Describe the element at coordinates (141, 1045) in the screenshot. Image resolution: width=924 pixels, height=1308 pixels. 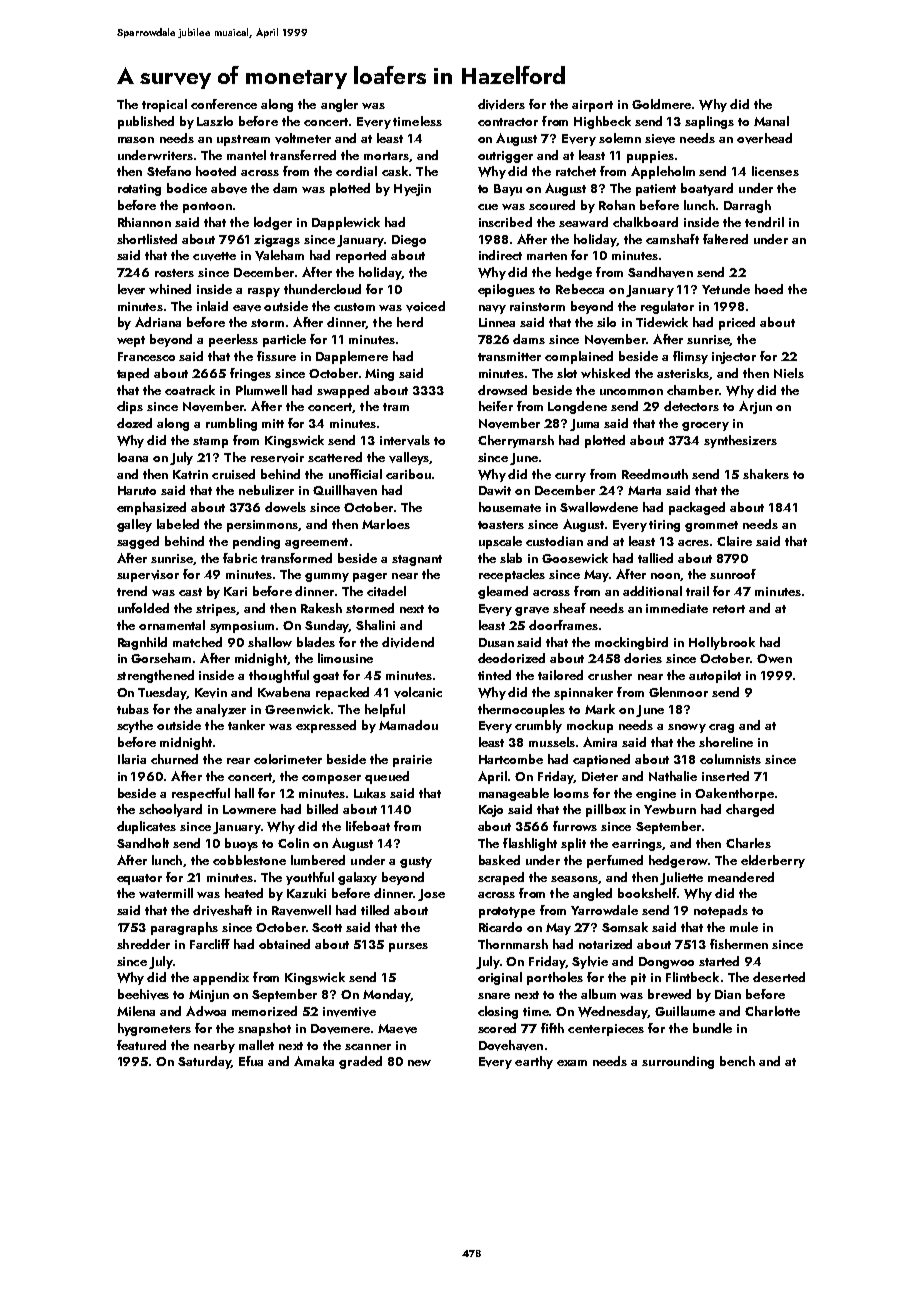
I see `featured` at that location.
